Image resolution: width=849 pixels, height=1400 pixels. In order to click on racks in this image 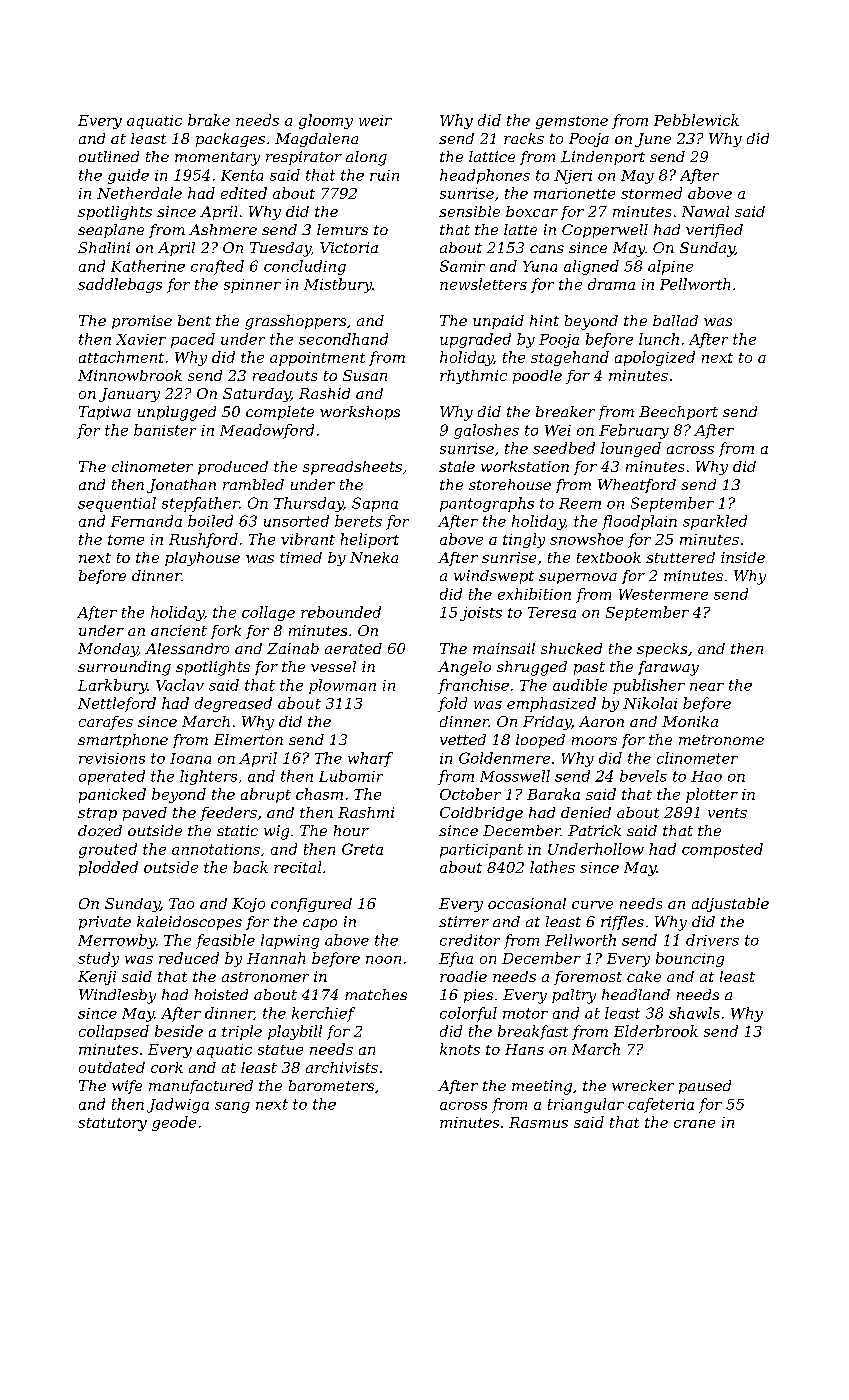, I will do `click(524, 138)`.
